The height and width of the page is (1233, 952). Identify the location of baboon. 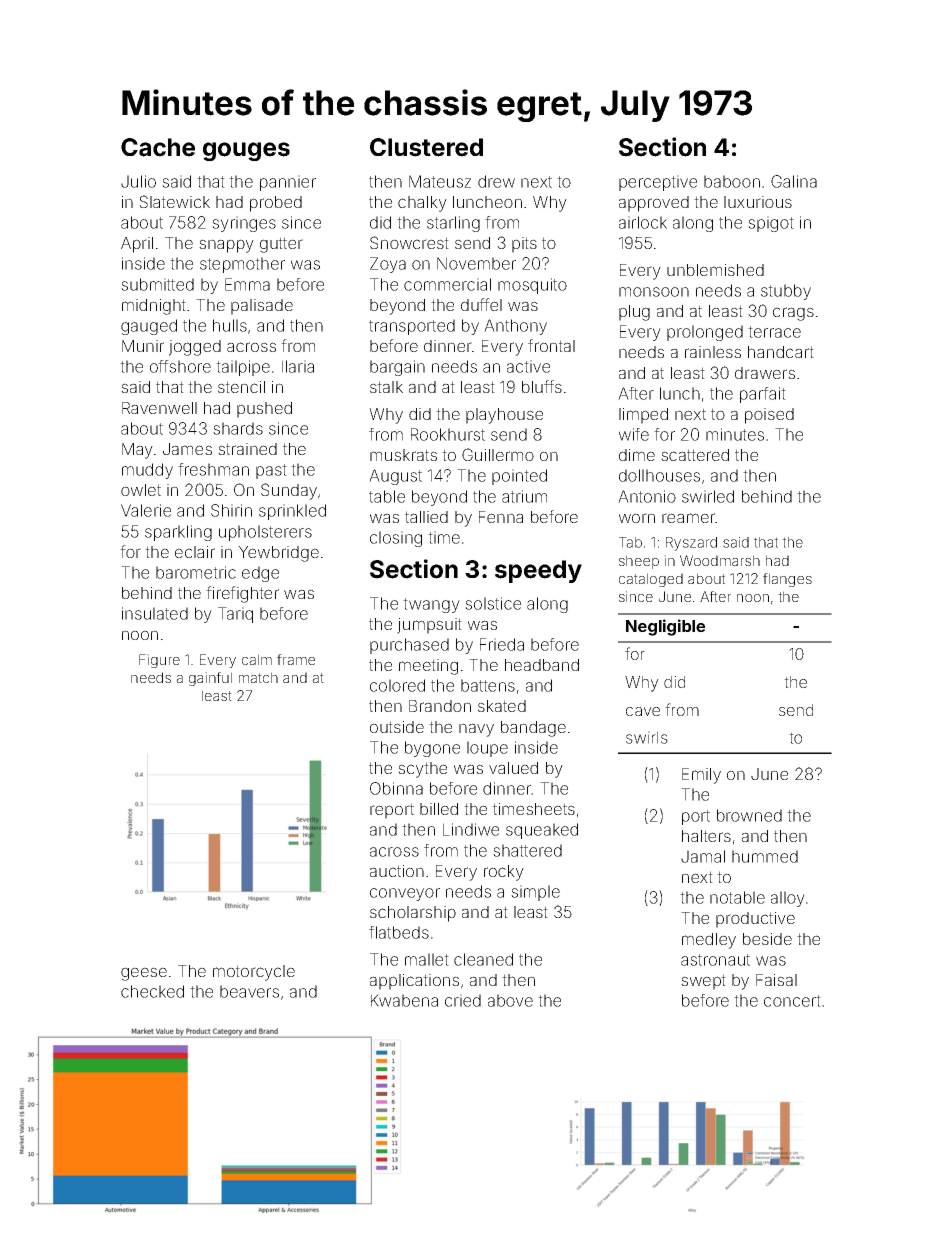
(732, 181).
